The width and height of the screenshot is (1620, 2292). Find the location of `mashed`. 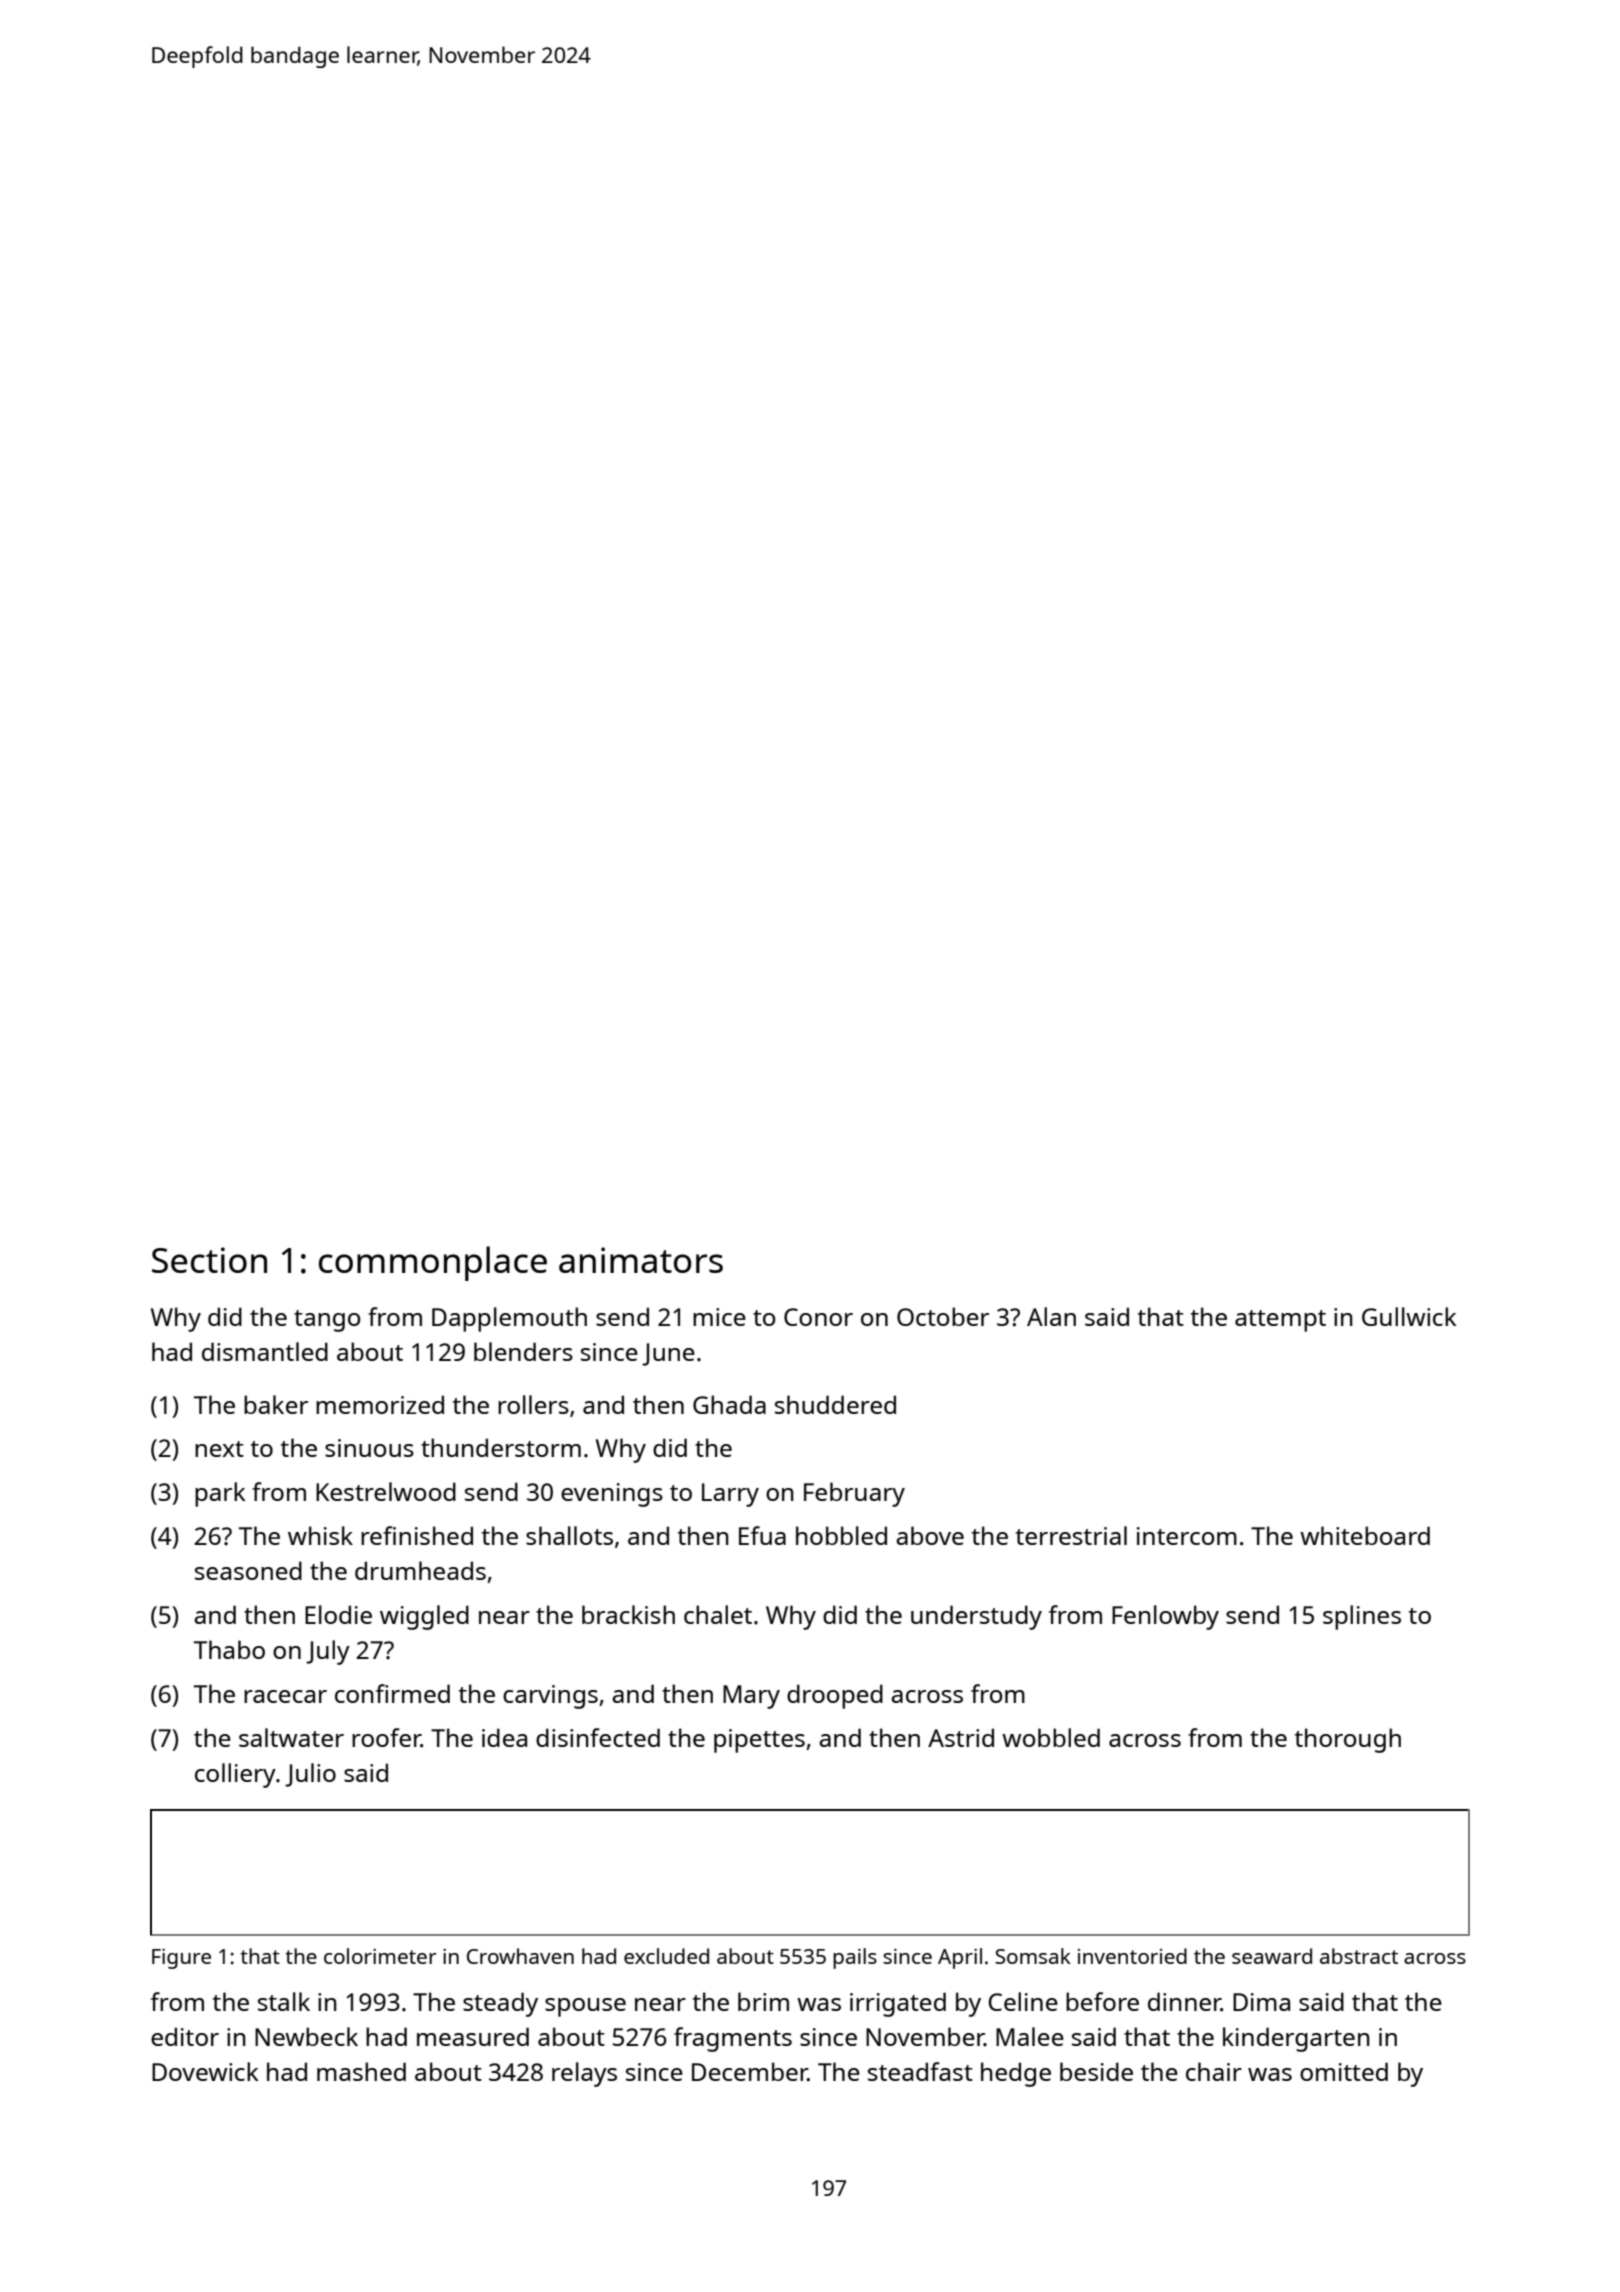

mashed is located at coordinates (361, 2071).
